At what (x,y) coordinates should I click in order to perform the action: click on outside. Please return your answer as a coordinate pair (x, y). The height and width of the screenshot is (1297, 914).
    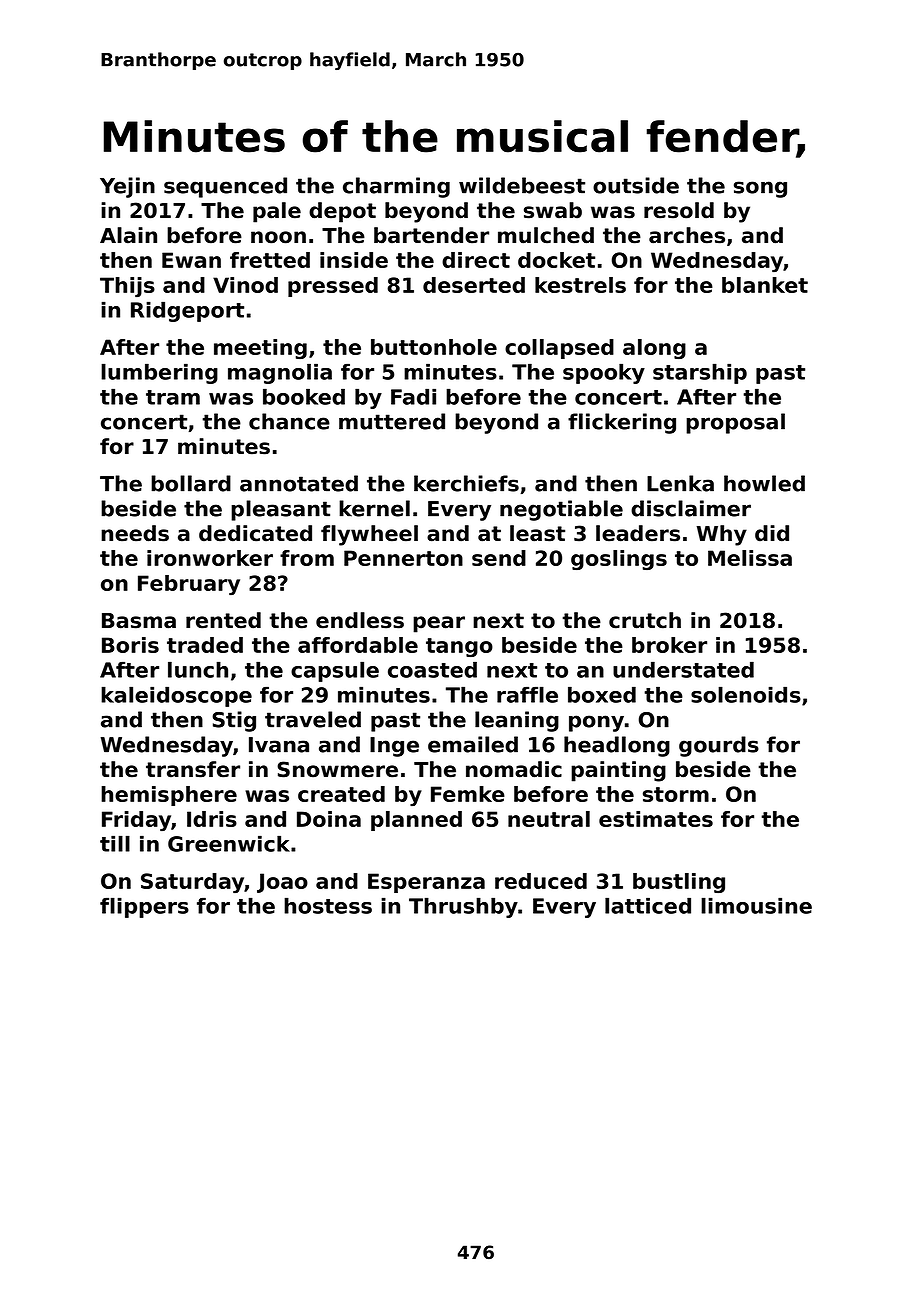
    Looking at the image, I should click on (636, 185).
